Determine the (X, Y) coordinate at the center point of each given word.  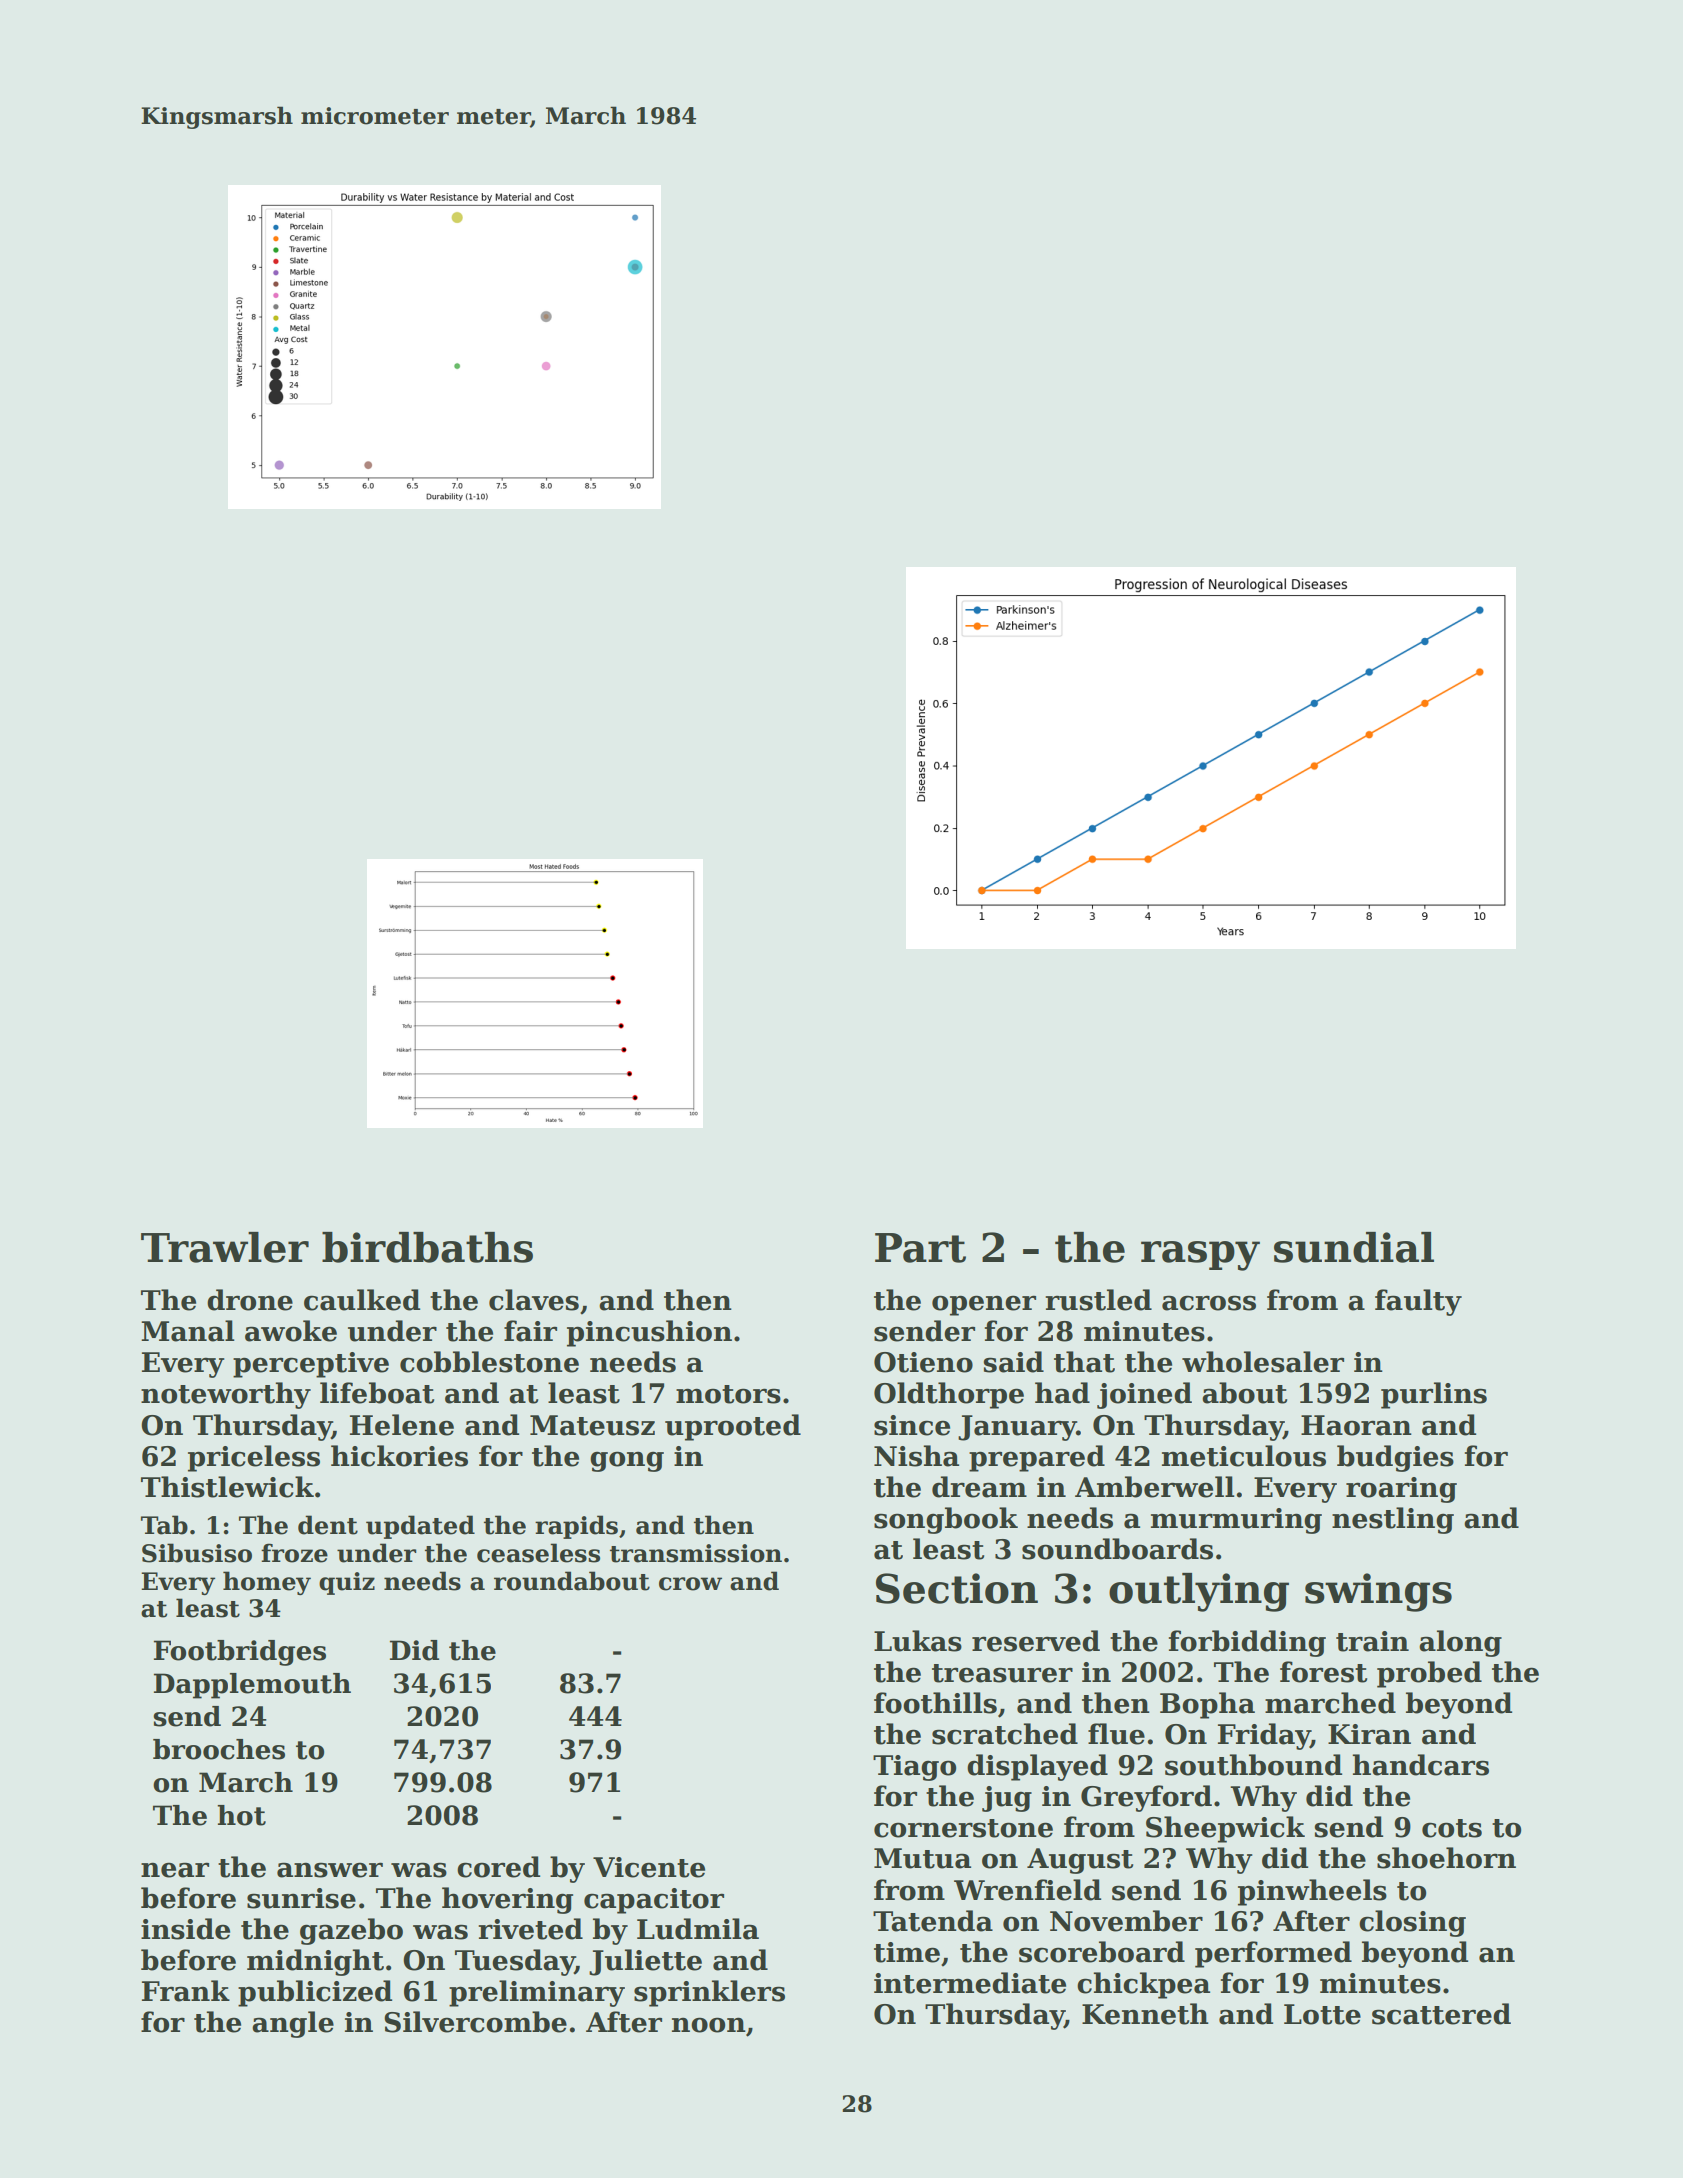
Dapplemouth (252, 1686)
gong (627, 1461)
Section (957, 1588)
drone (250, 1300)
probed (1429, 1674)
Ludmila (698, 1929)
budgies (1395, 1458)
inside (185, 1929)
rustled (1098, 1300)
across (1209, 1303)
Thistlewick (227, 1487)
